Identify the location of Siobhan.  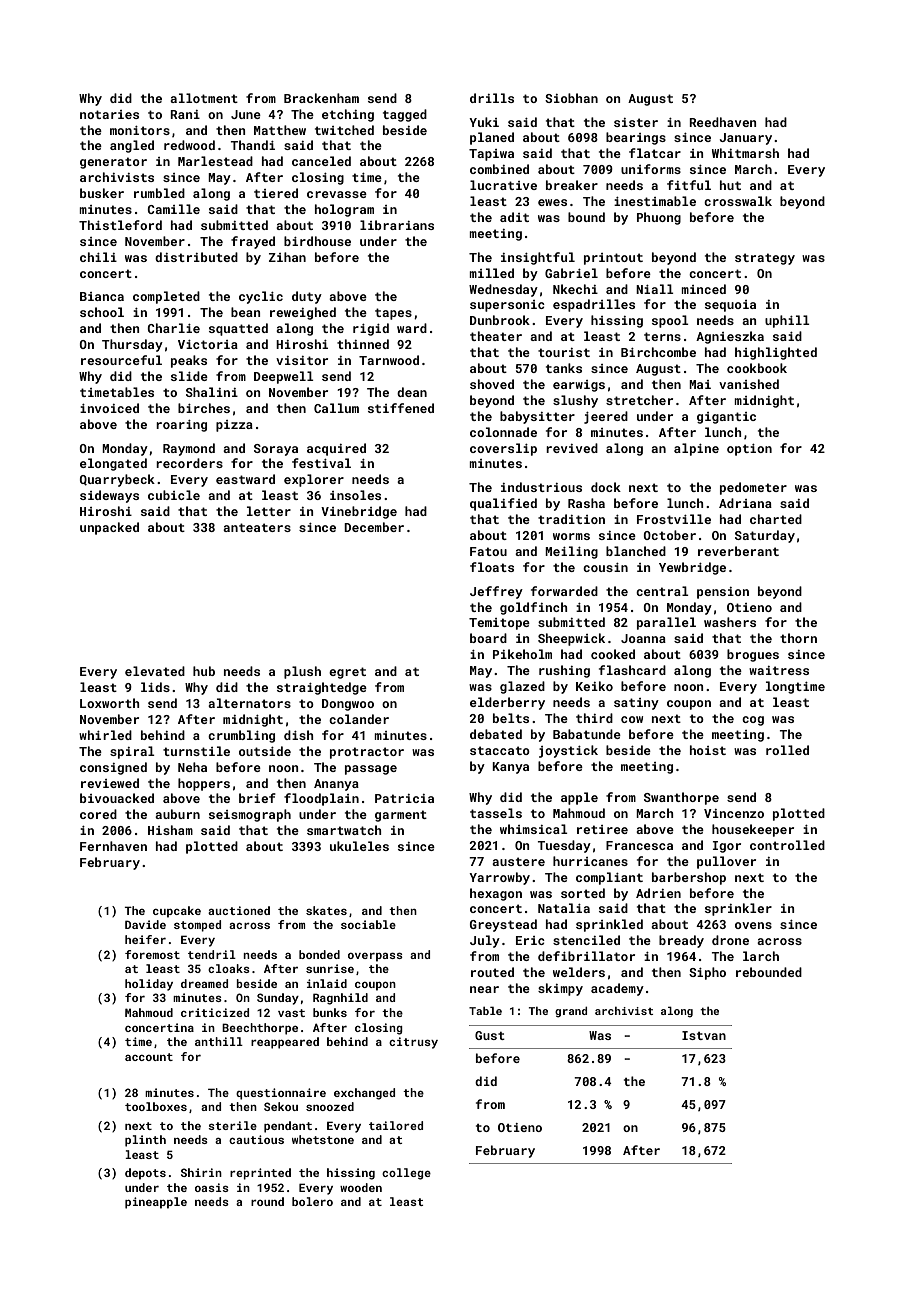
(571, 98).
